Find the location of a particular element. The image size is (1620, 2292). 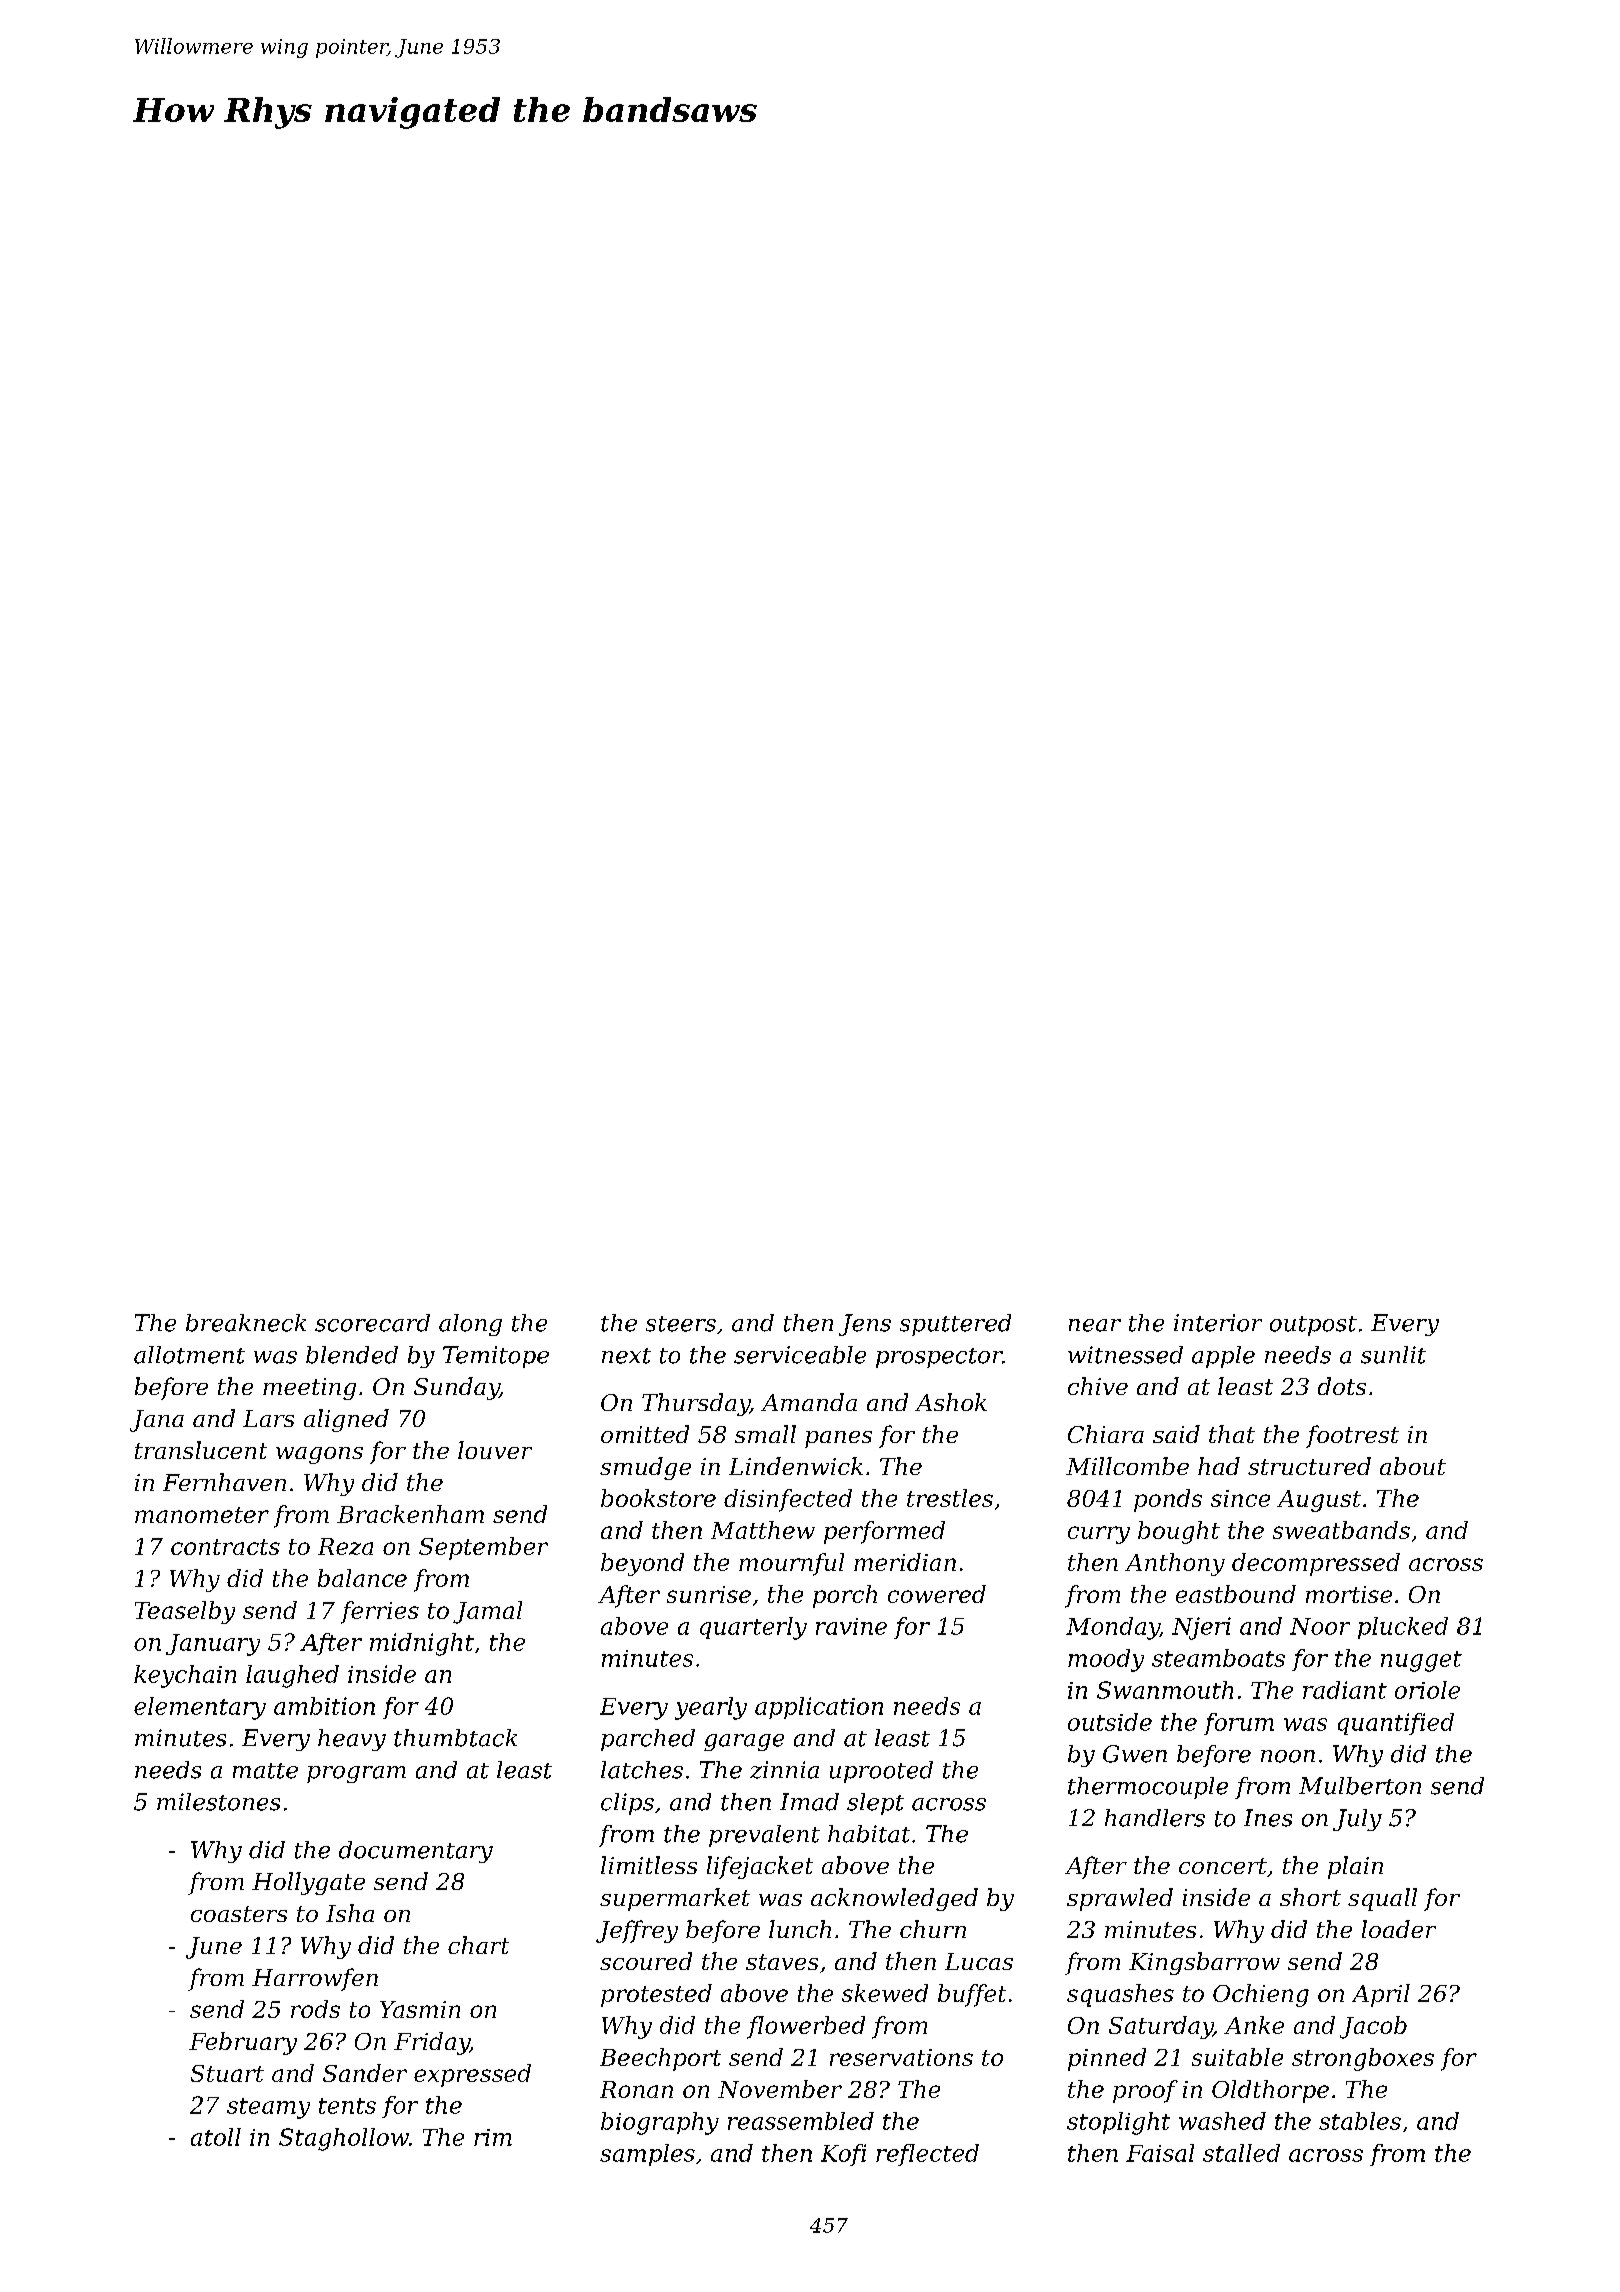

reflected is located at coordinates (927, 2155).
